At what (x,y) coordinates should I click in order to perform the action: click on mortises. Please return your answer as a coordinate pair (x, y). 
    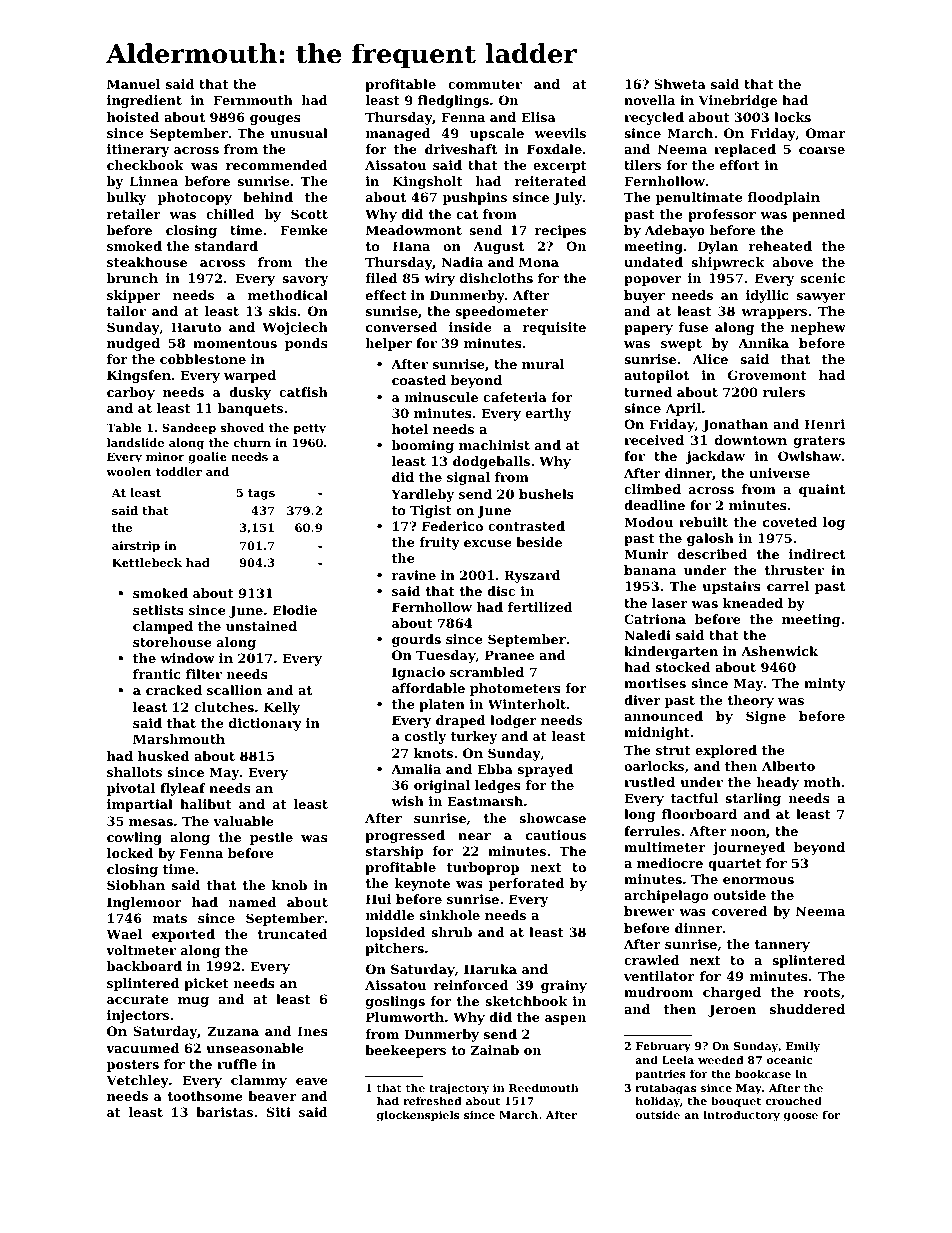
    Looking at the image, I should click on (655, 683).
